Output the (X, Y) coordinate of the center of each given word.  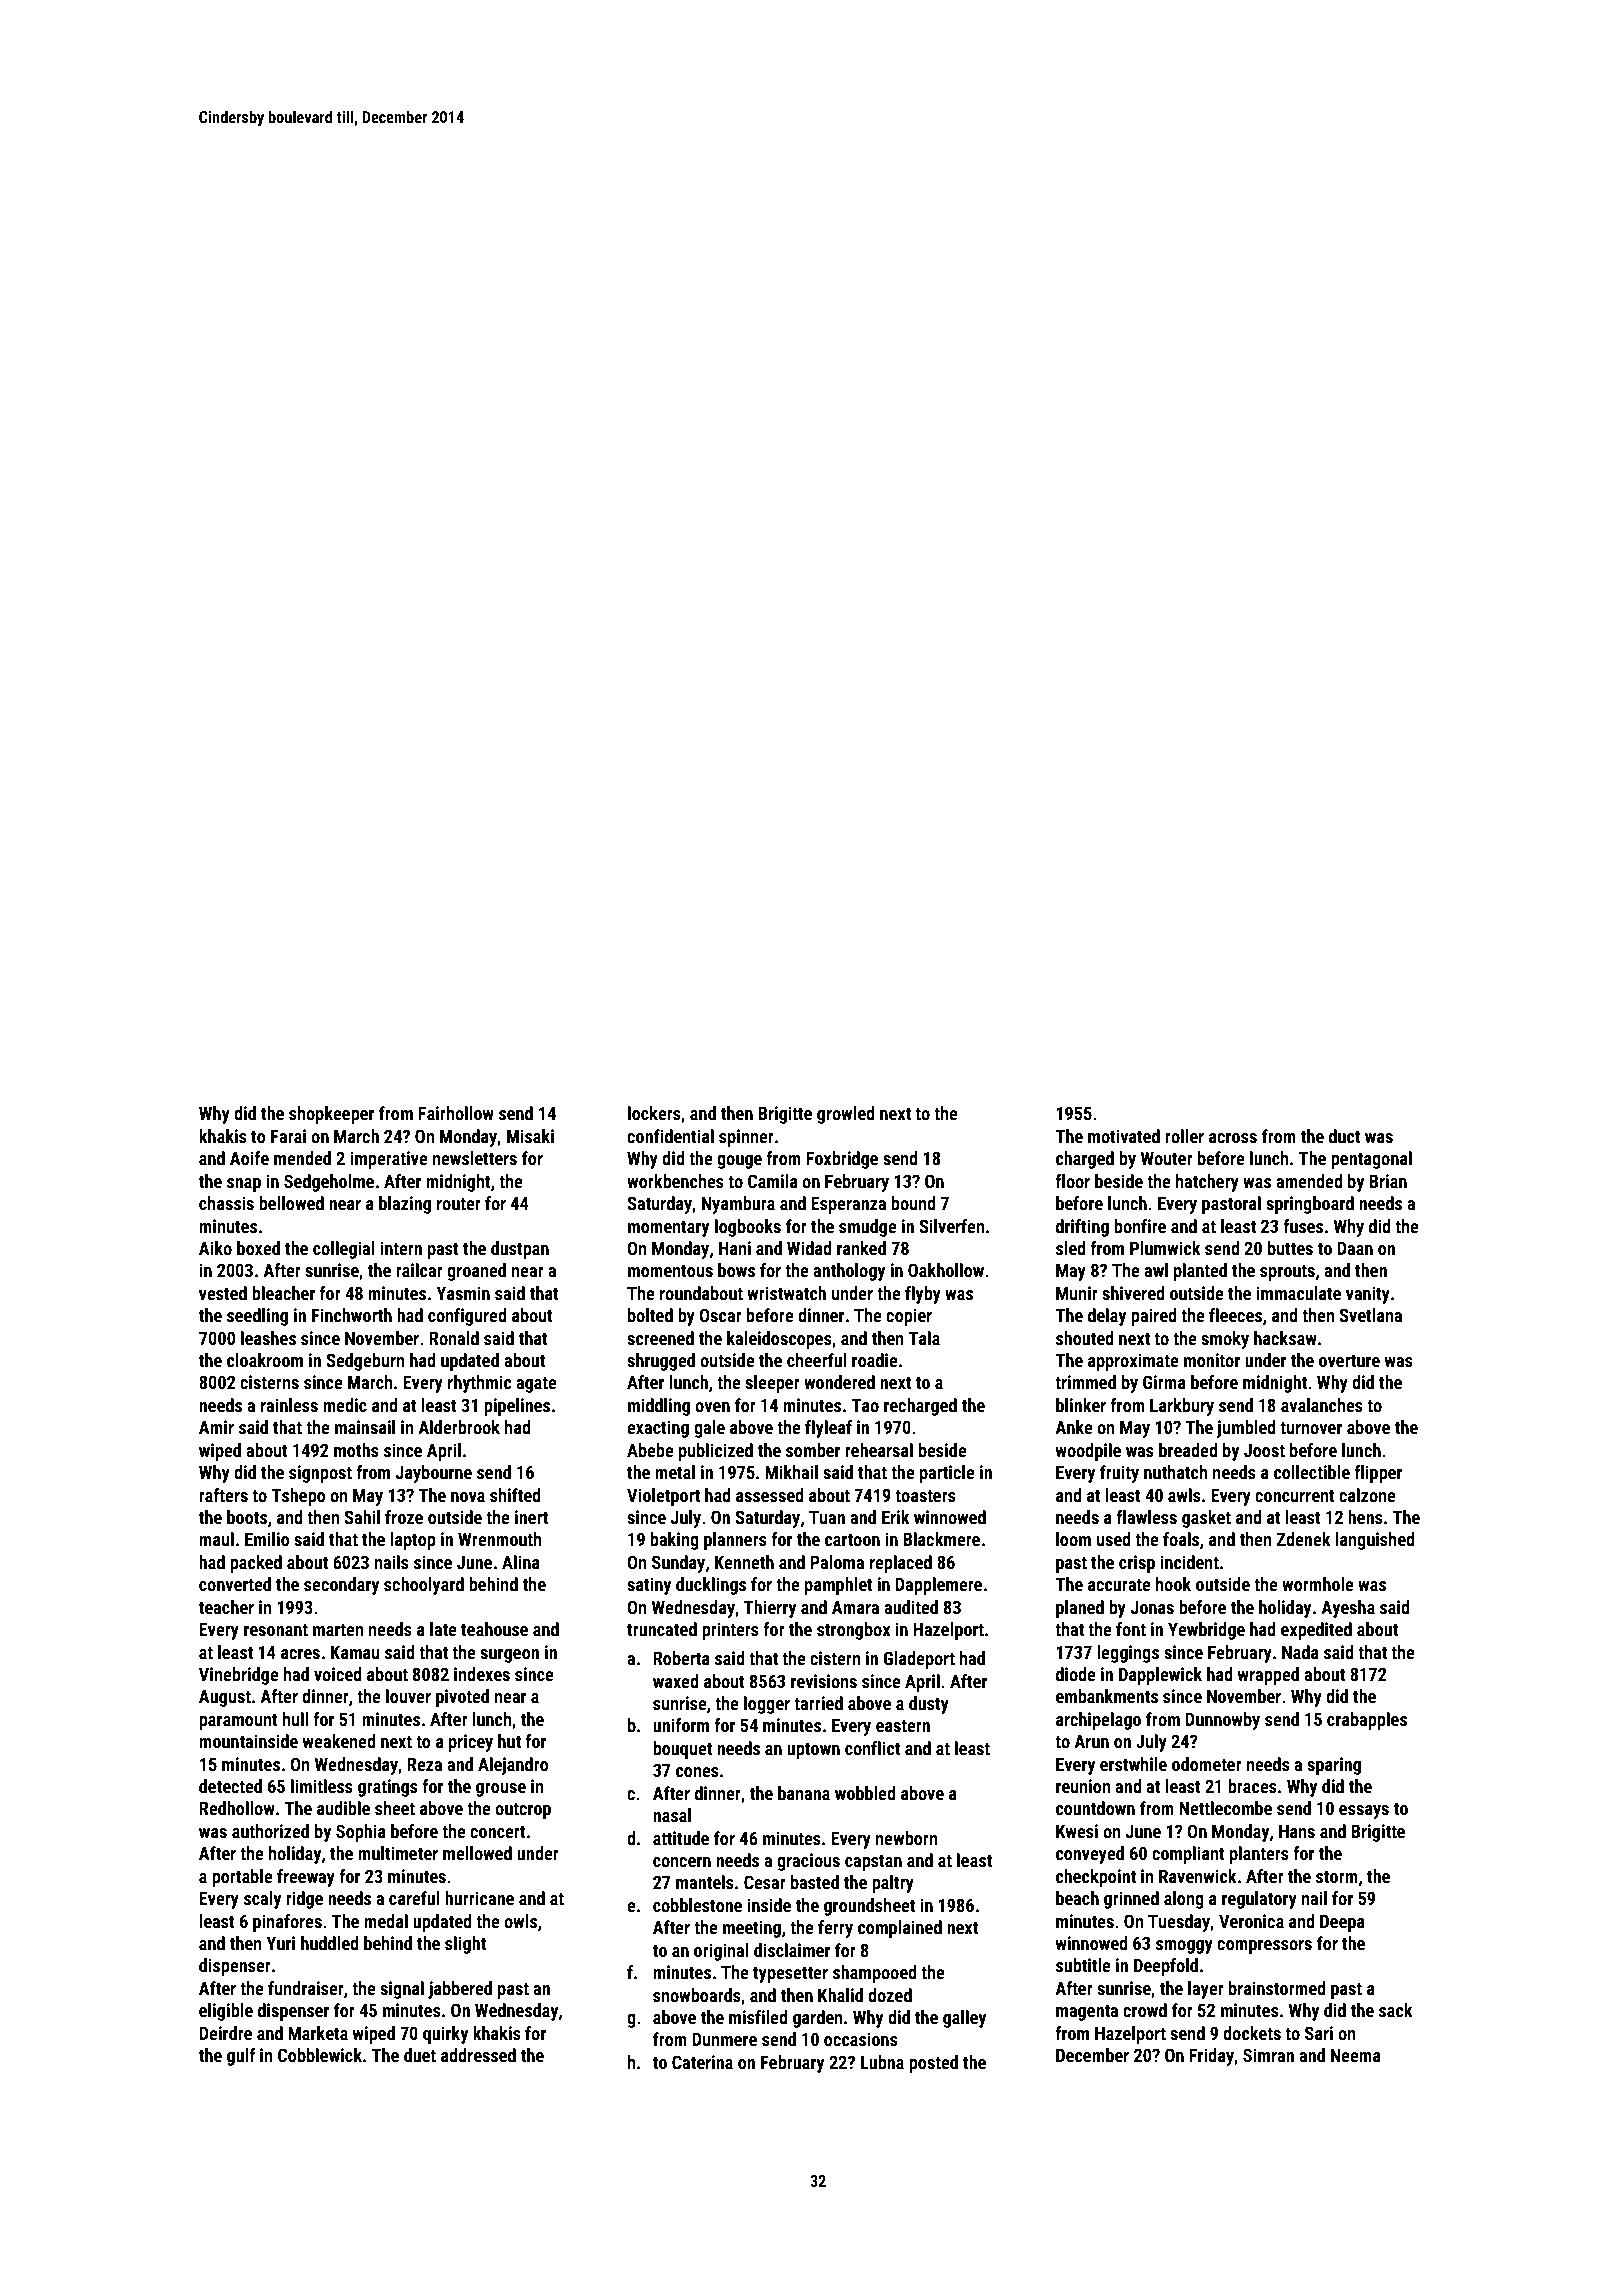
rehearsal (879, 1450)
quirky (445, 2035)
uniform (681, 1725)
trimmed (1085, 1382)
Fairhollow (456, 1113)
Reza (424, 1764)
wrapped (1268, 1676)
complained (900, 1929)
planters (1259, 1855)
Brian (1388, 1181)
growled (846, 1115)
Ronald (454, 1338)
